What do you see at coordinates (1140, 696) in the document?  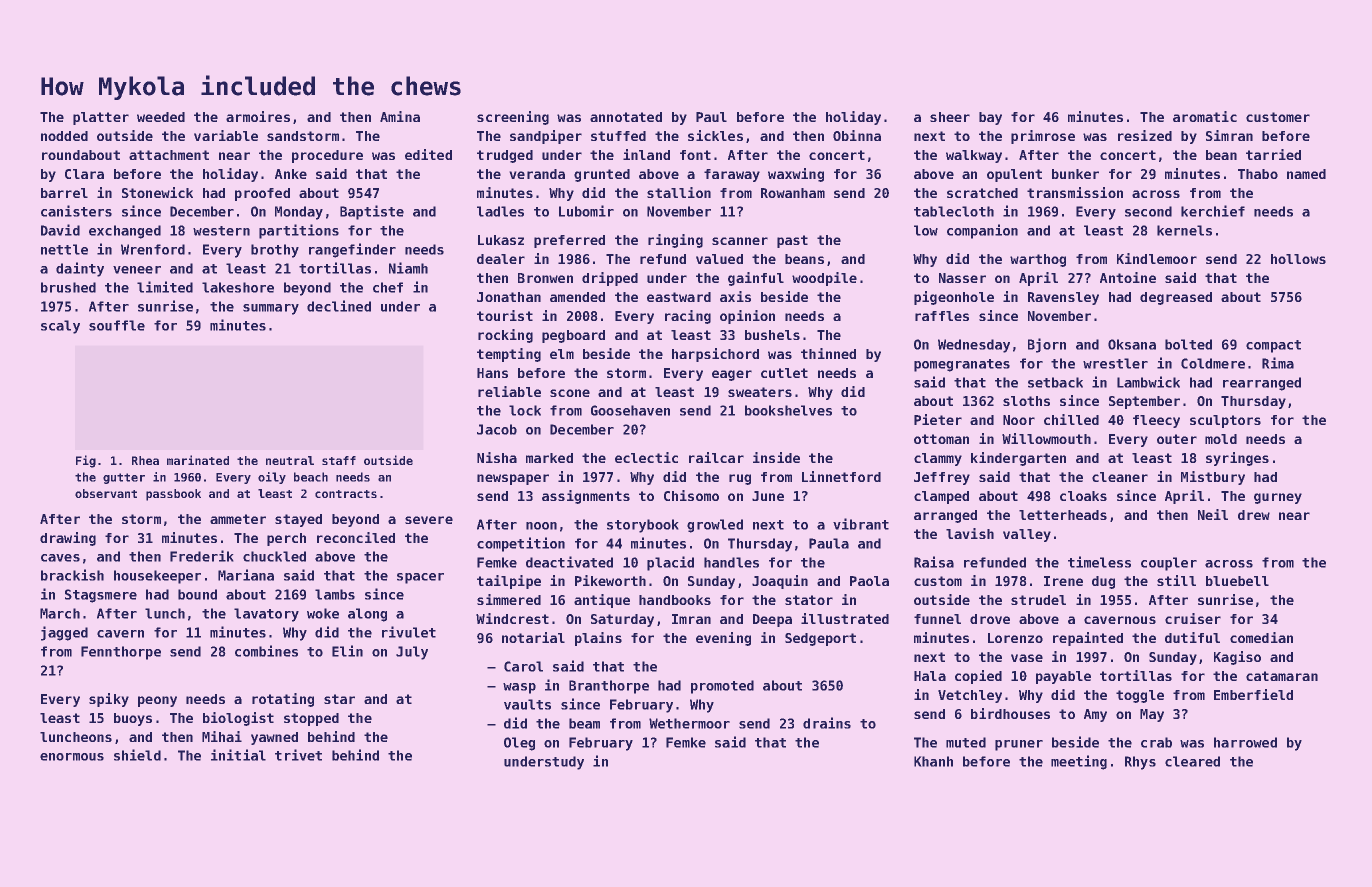 I see `toggle` at bounding box center [1140, 696].
